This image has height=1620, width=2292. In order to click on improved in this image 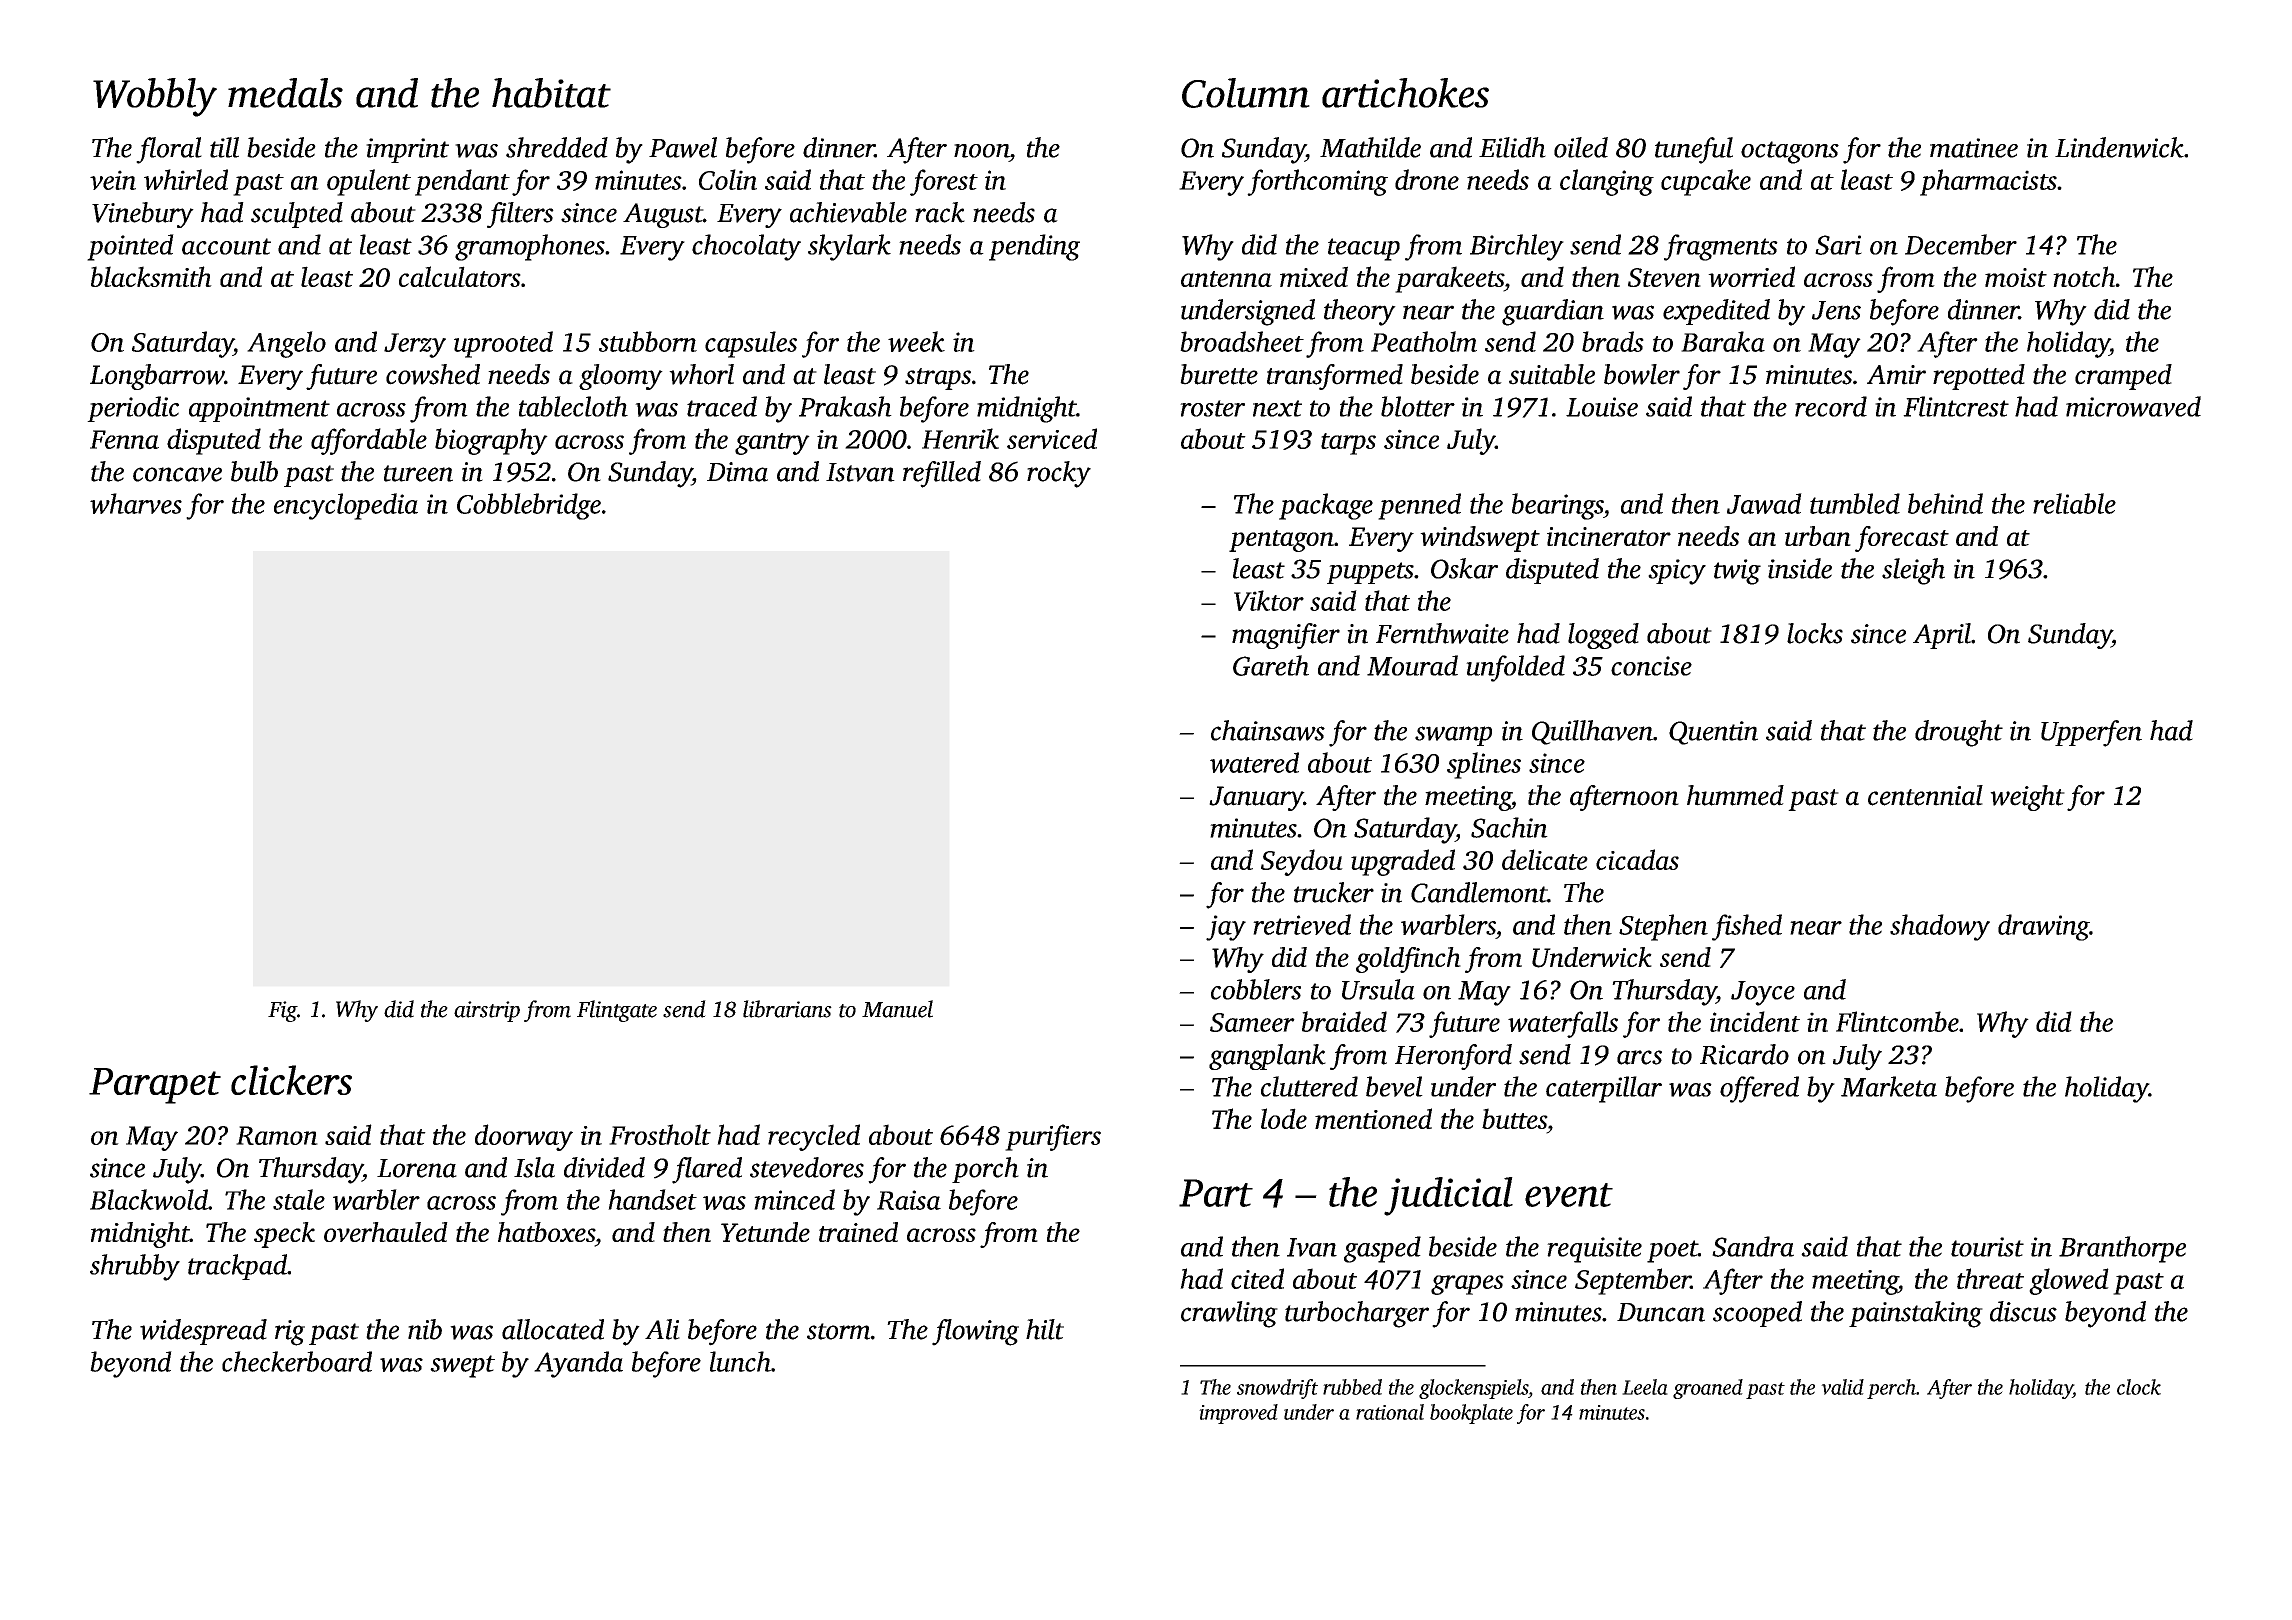, I will do `click(1238, 1414)`.
